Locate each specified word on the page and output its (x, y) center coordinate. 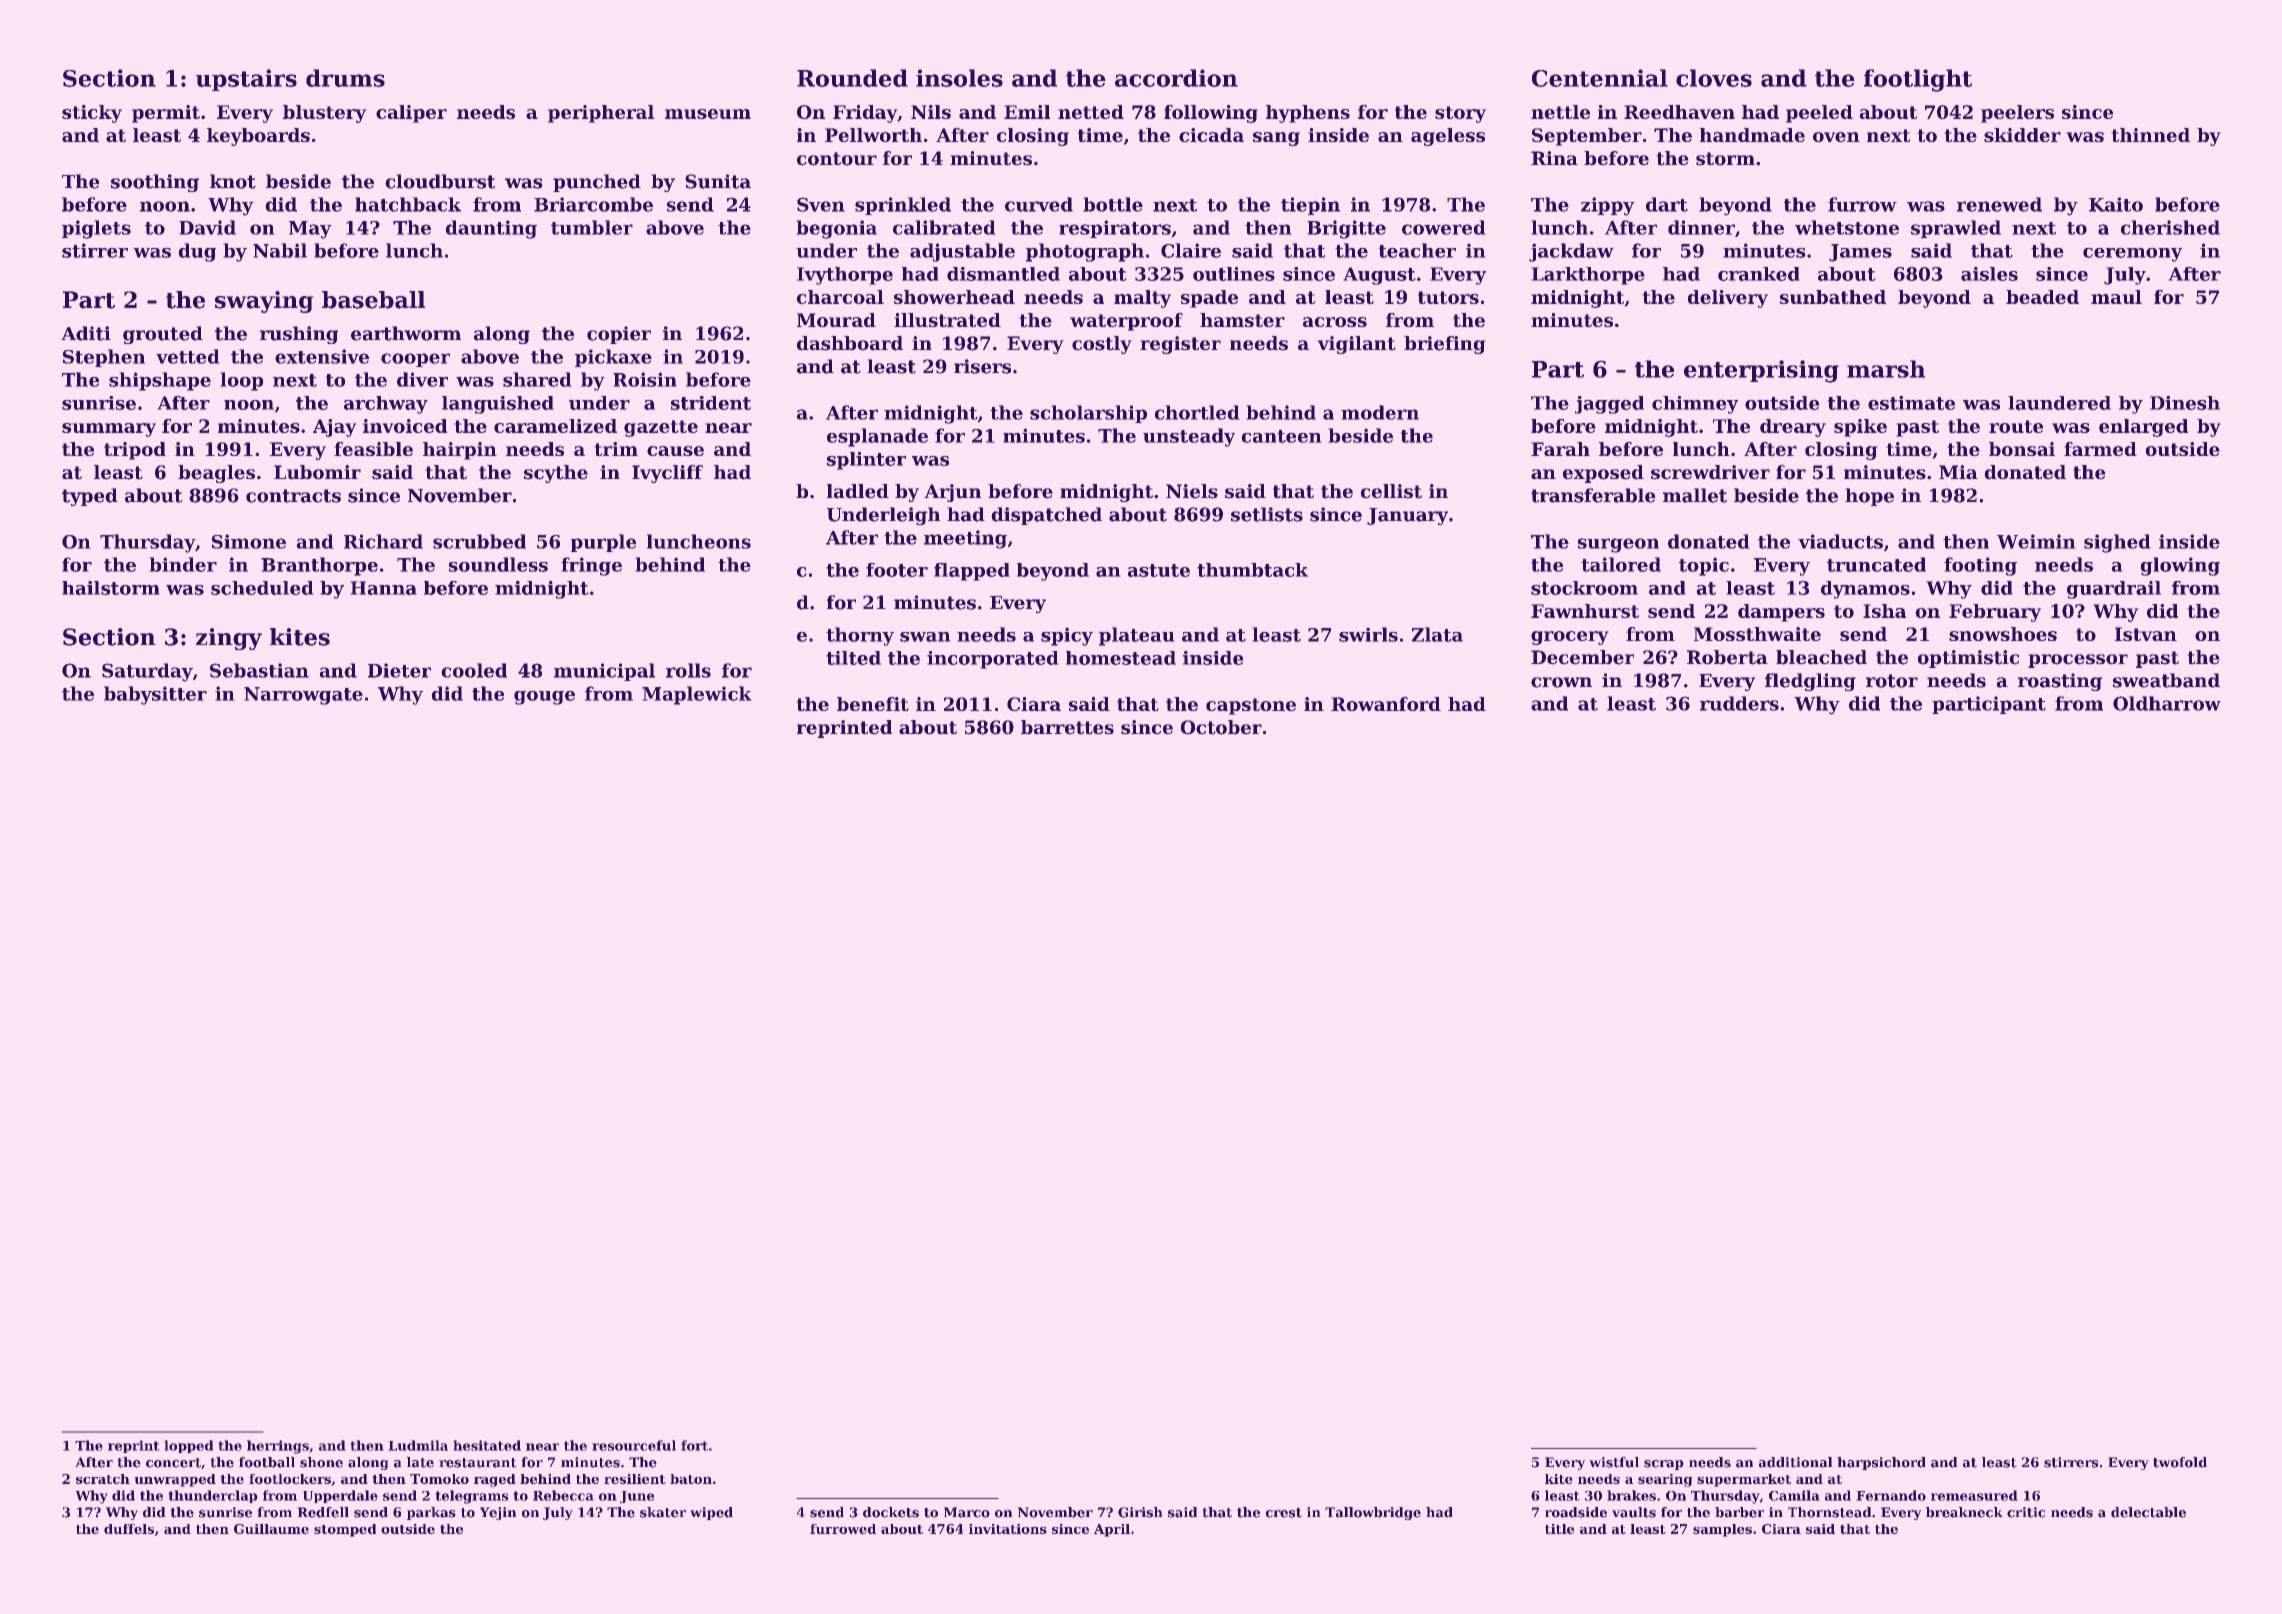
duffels (129, 1529)
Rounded (852, 78)
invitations (1008, 1529)
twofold (2180, 1462)
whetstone (1847, 227)
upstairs (246, 80)
